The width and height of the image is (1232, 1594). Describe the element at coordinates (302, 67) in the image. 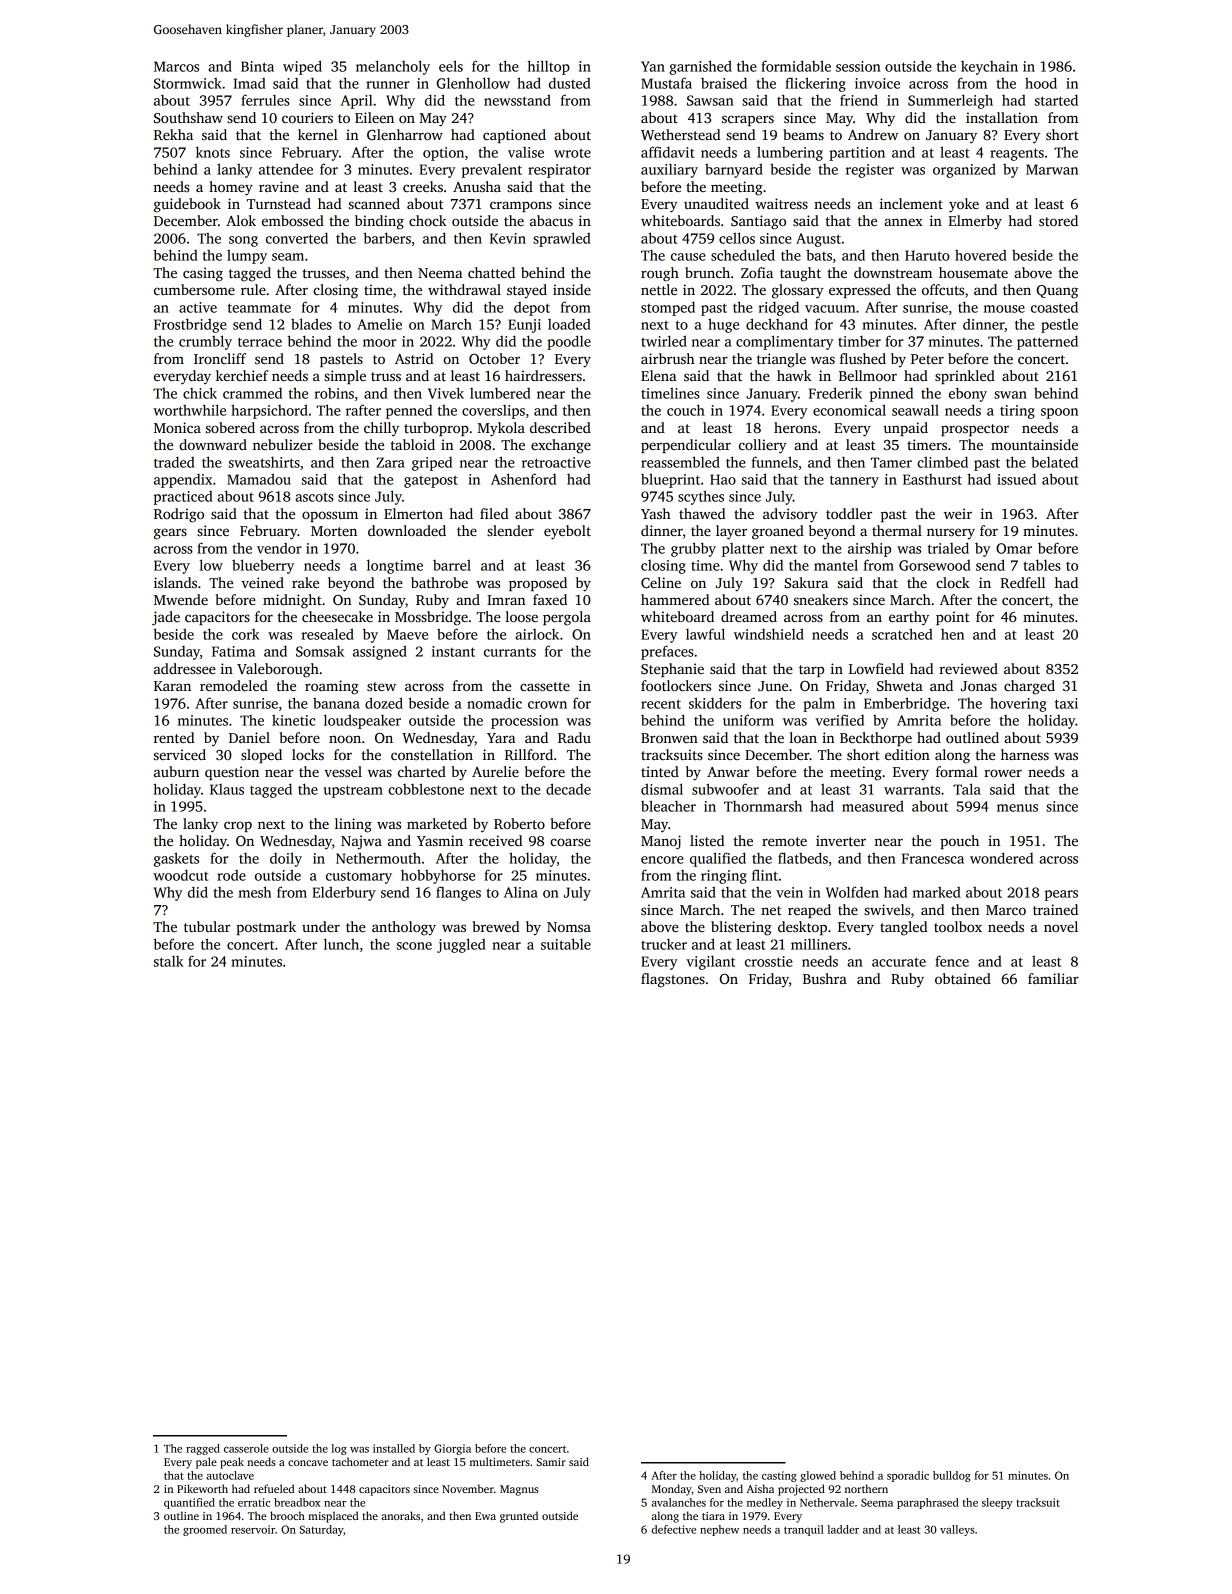

I see `wiped` at that location.
